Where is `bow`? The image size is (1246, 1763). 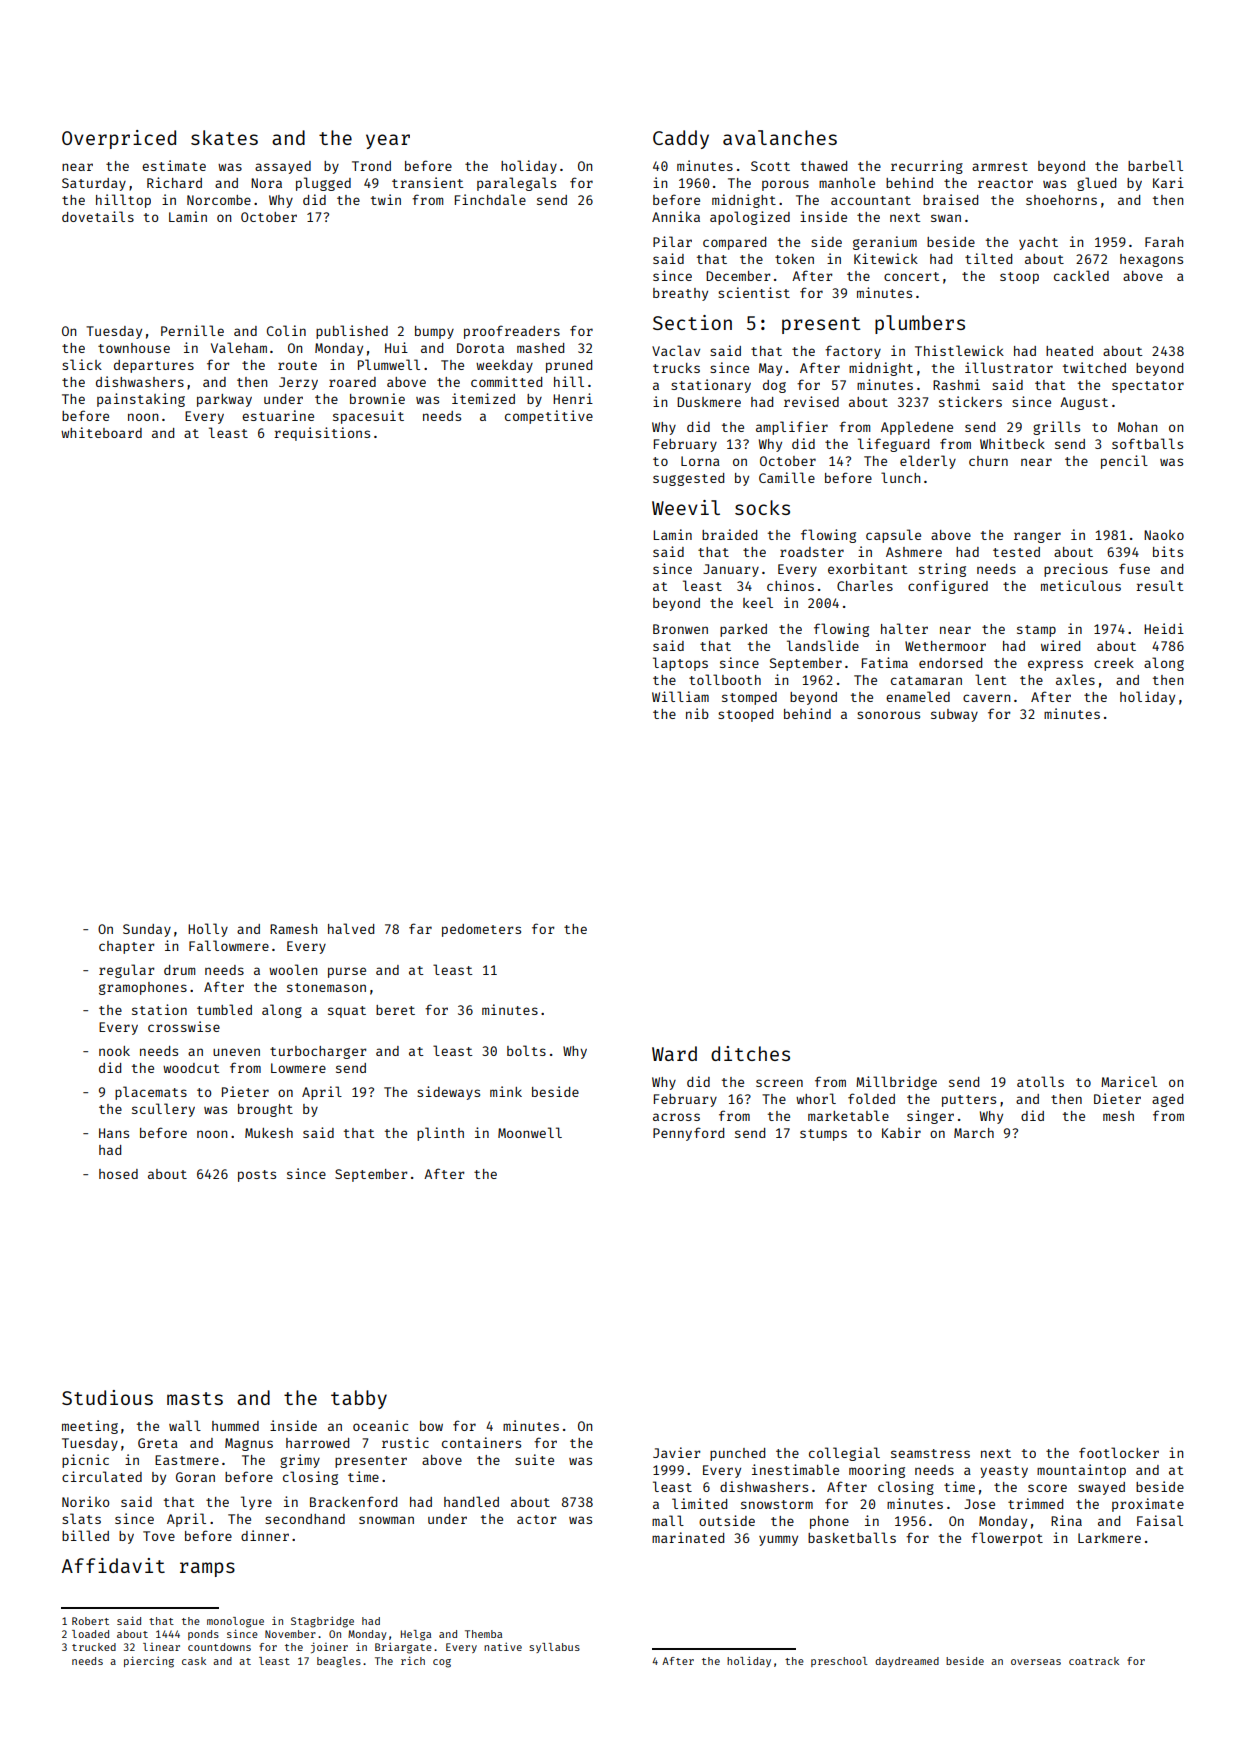
bow is located at coordinates (431, 1426).
